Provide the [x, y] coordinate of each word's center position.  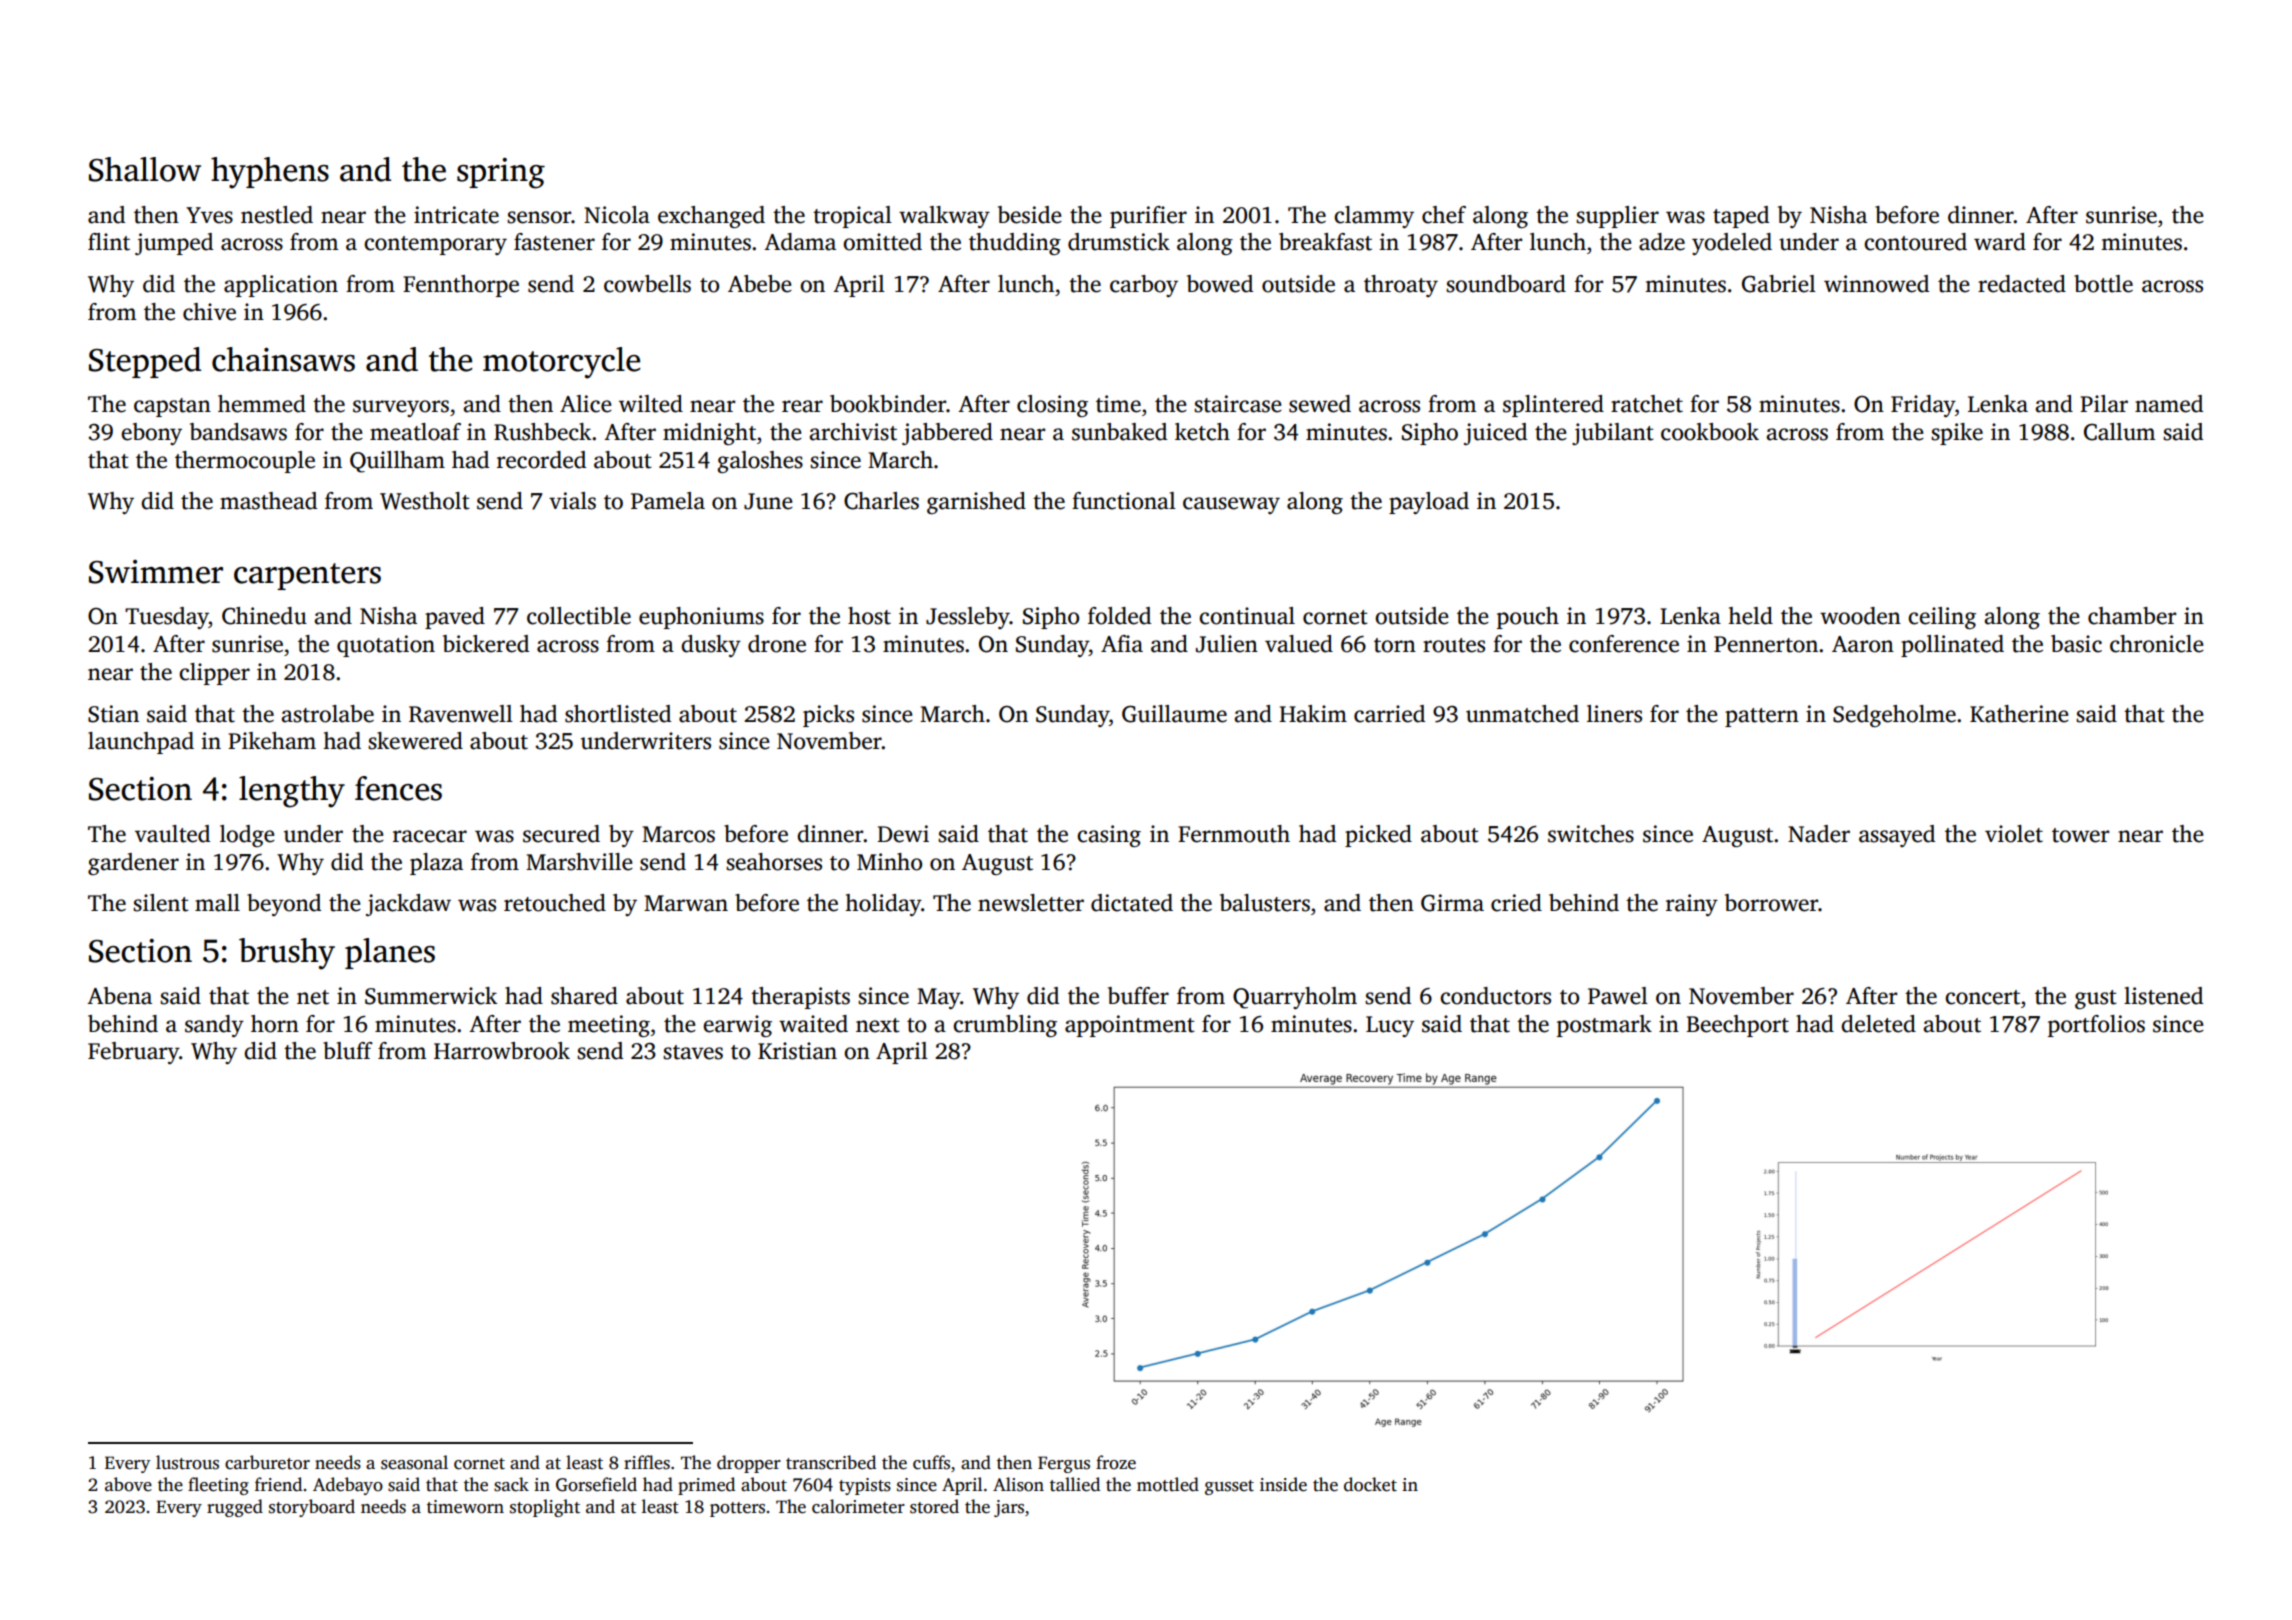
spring [501, 173]
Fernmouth [1234, 834]
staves [693, 1052]
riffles [647, 1462]
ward [2000, 242]
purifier [1148, 217]
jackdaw [408, 905]
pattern [1762, 717]
